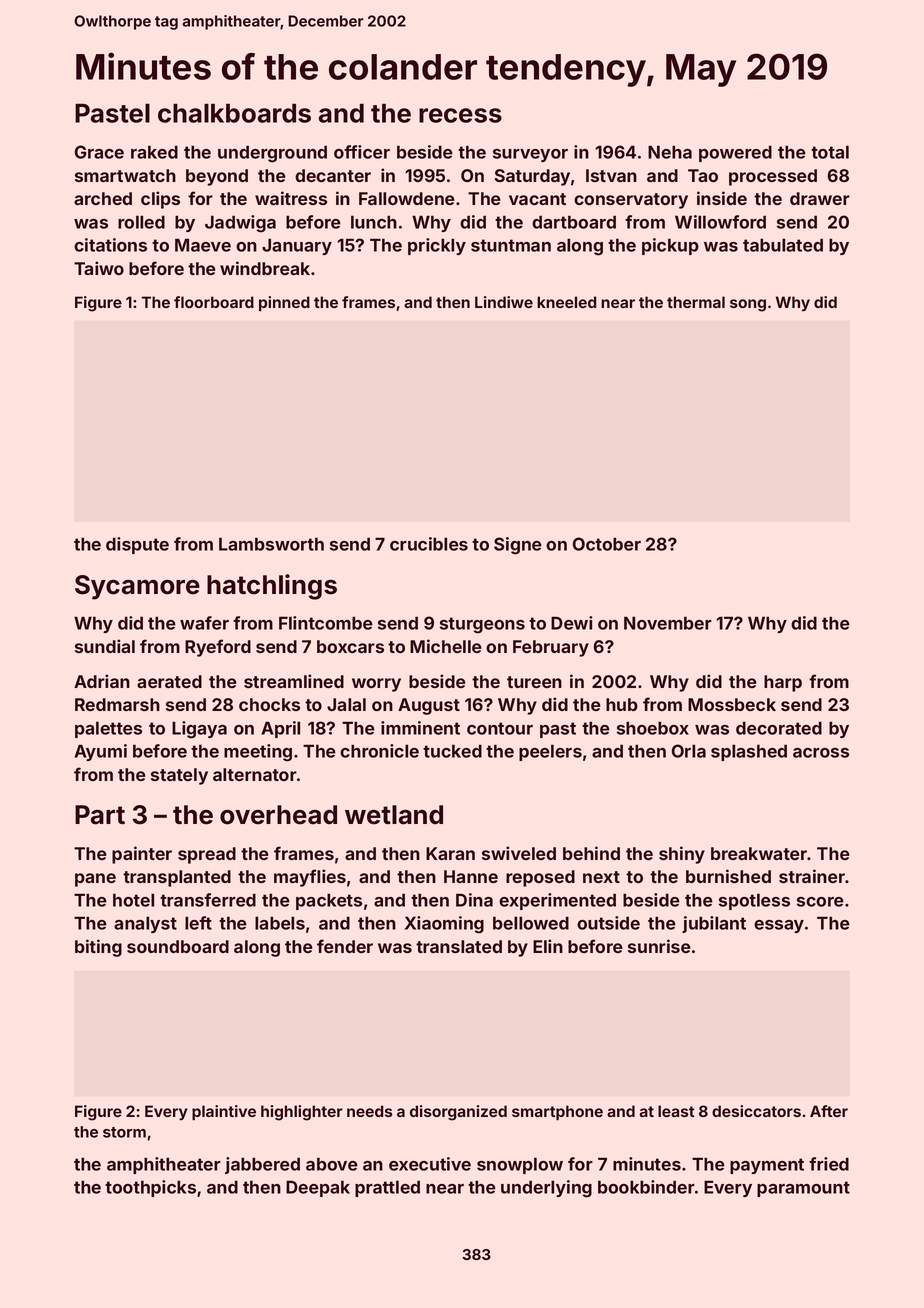 The height and width of the page is (1308, 924). Describe the element at coordinates (532, 177) in the page. I see `Saturday` at that location.
